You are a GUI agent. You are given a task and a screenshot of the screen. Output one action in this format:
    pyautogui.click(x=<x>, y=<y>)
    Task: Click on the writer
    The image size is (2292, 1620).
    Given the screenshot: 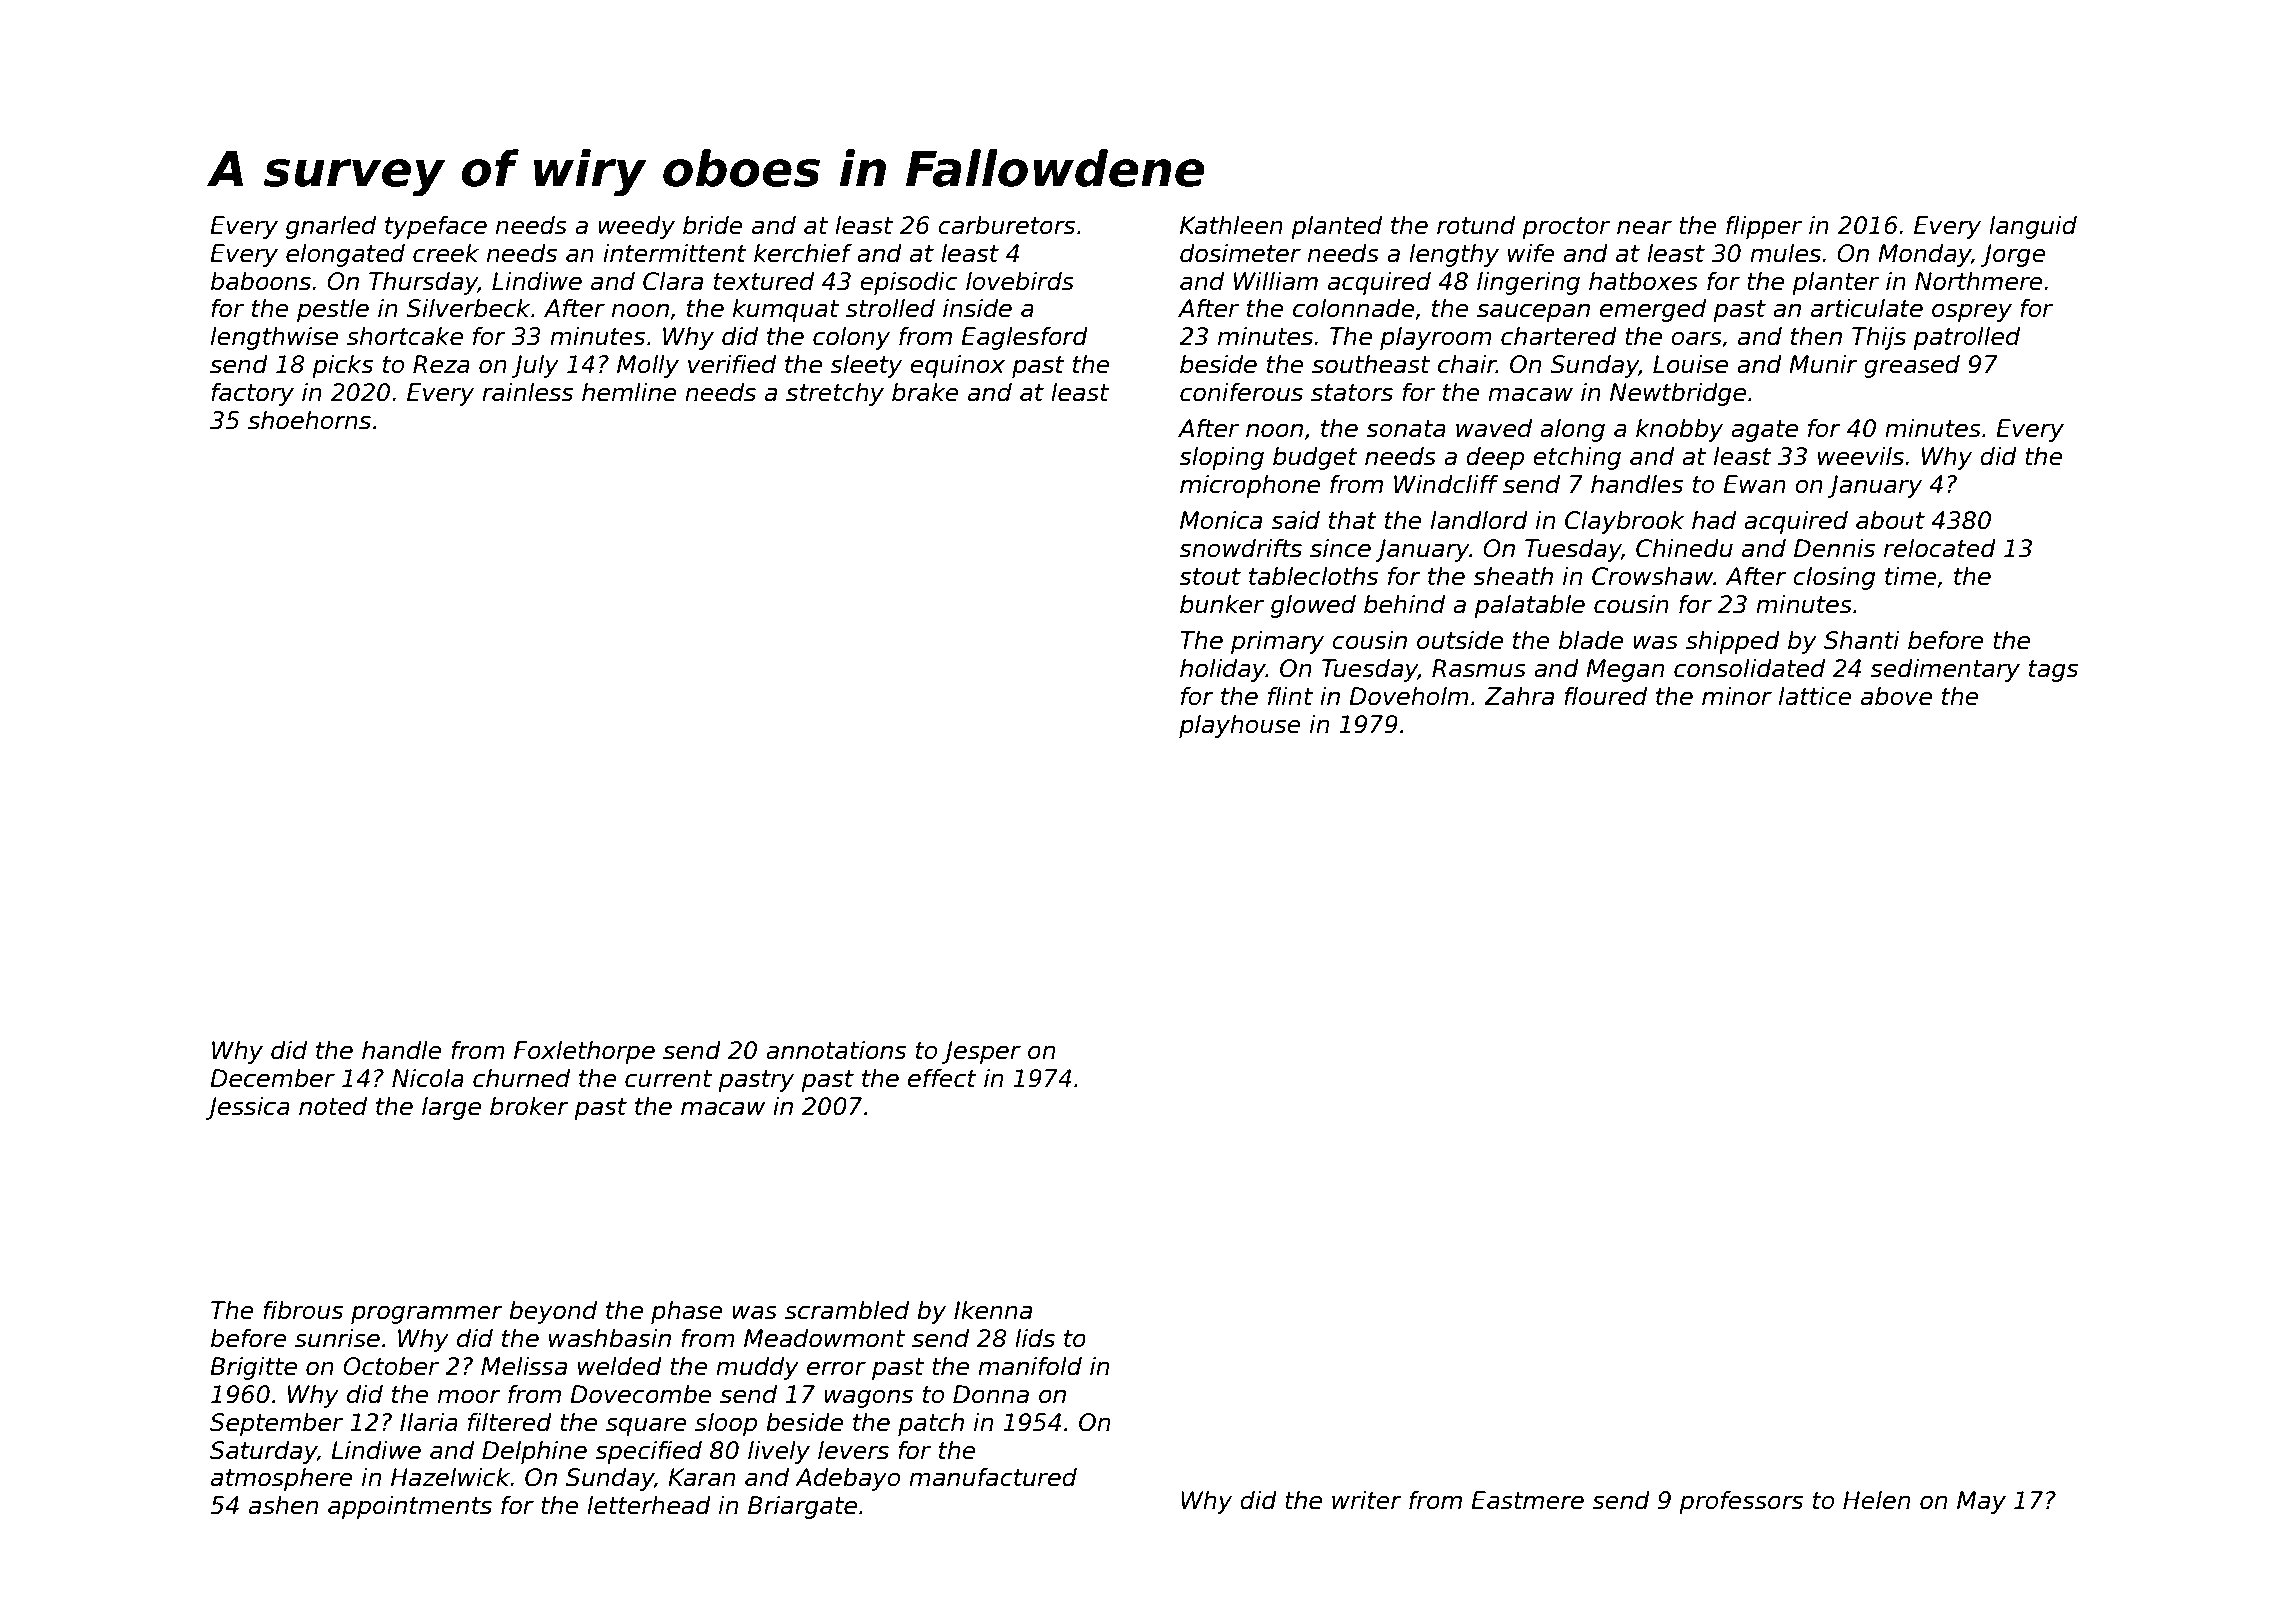 What is the action you would take?
    pyautogui.click(x=1367, y=1500)
